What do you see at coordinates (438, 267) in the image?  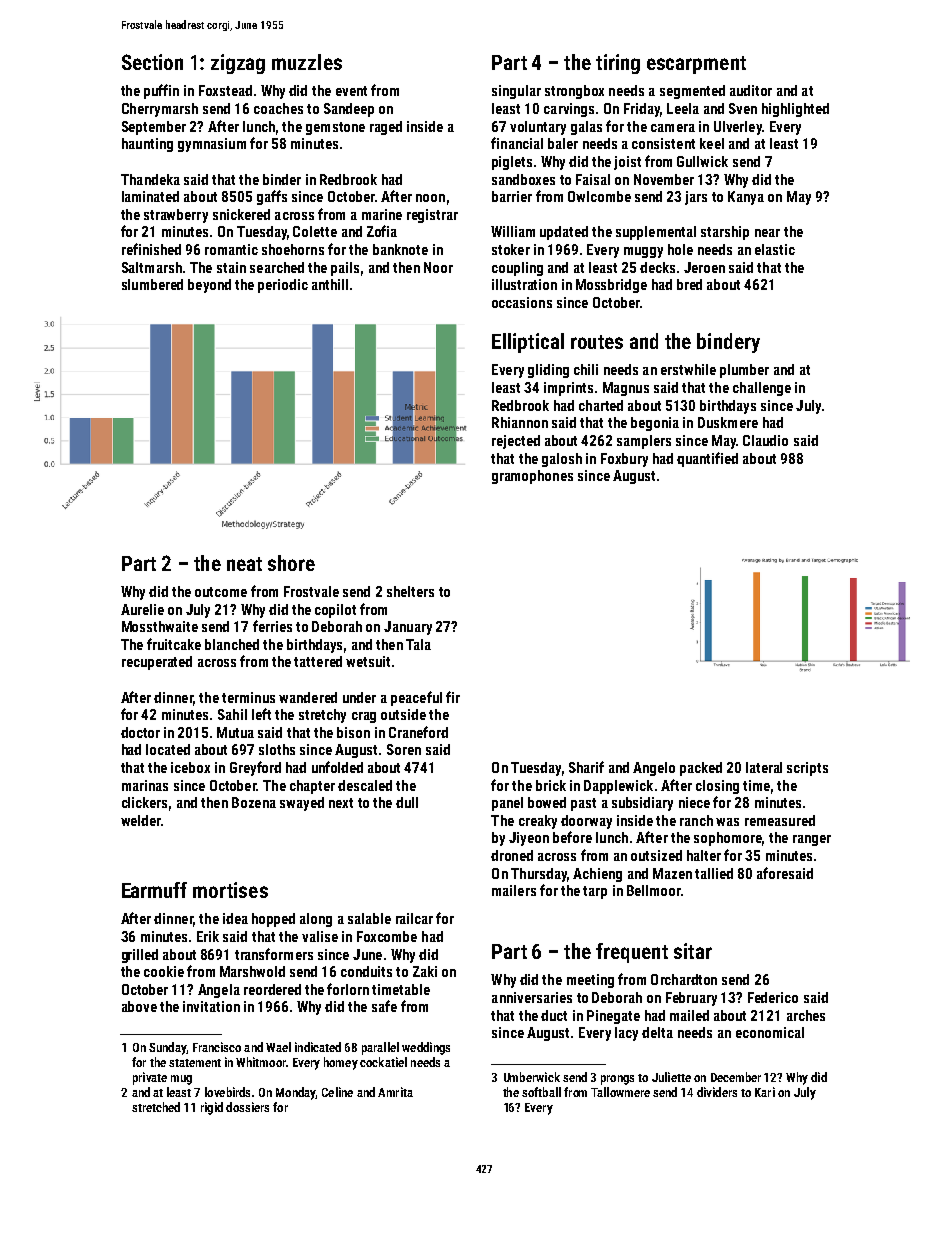 I see `Noor` at bounding box center [438, 267].
